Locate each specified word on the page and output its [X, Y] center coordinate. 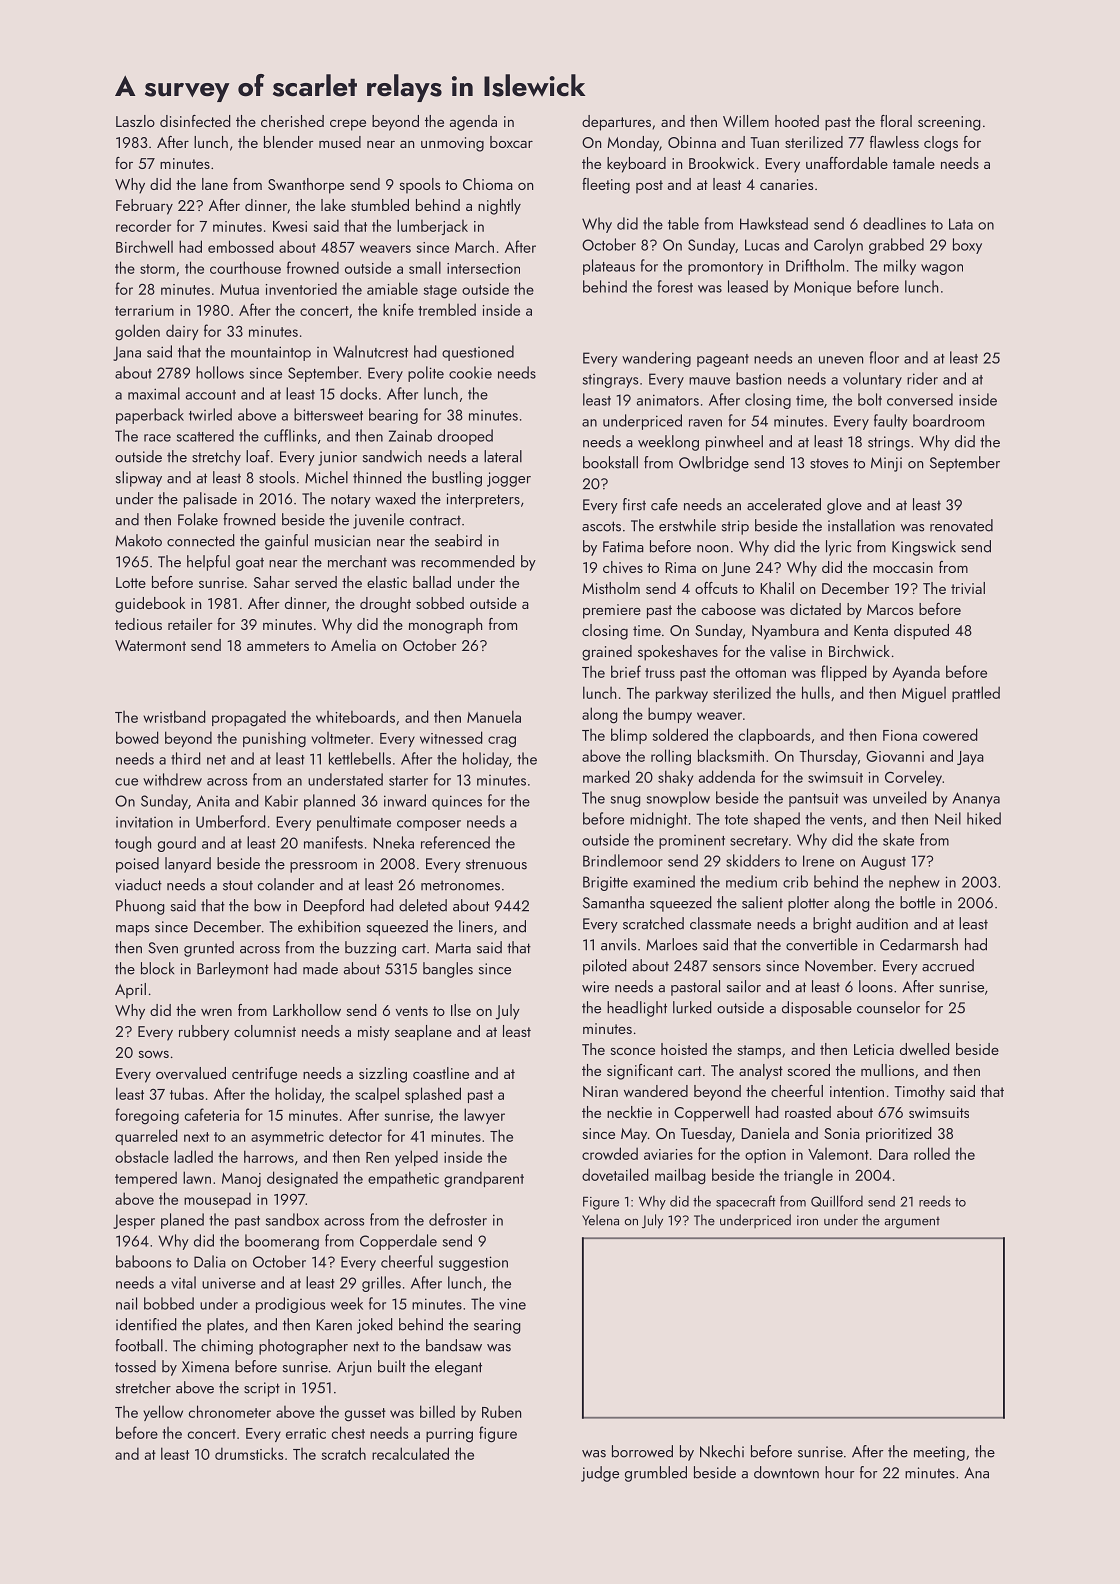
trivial [968, 588]
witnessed [451, 737]
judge [600, 1474]
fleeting [606, 186]
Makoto [138, 540]
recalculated [410, 1453]
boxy [967, 246]
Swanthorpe [306, 186]
